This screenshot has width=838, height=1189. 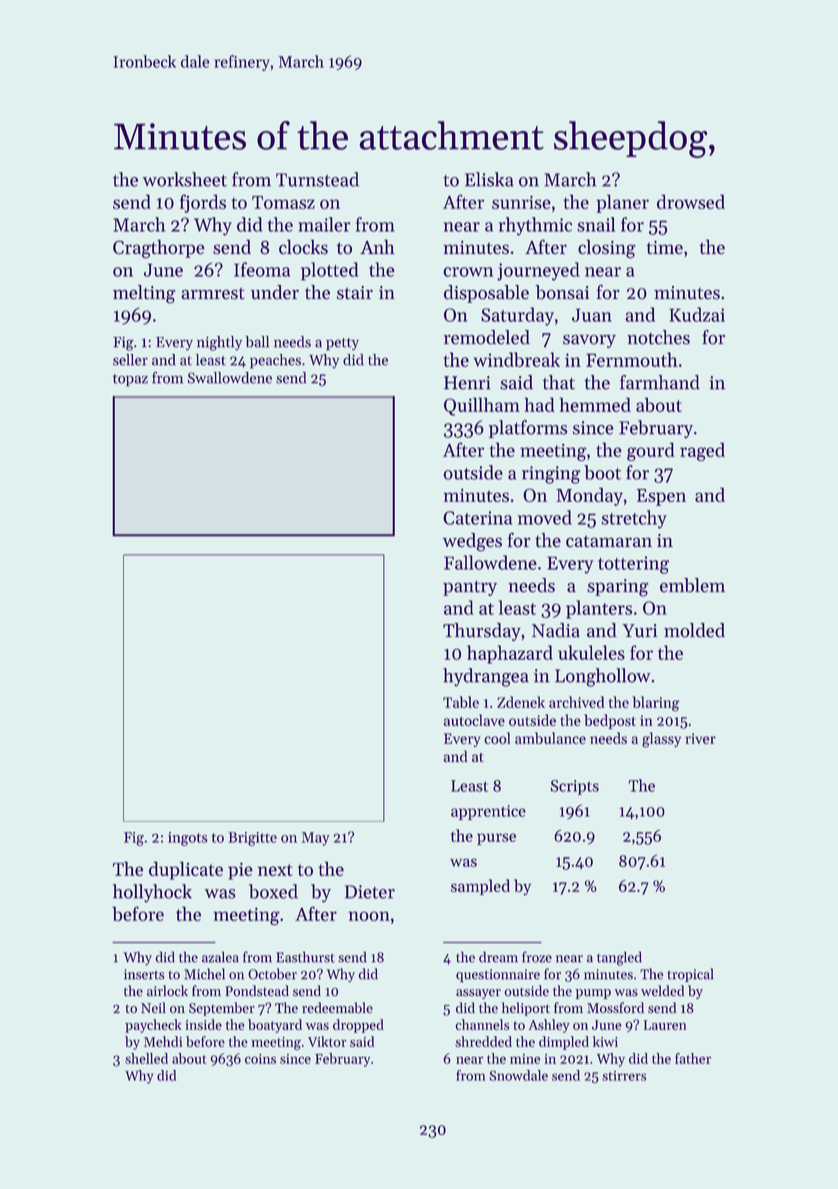 I want to click on Swallowdene, so click(x=230, y=378).
